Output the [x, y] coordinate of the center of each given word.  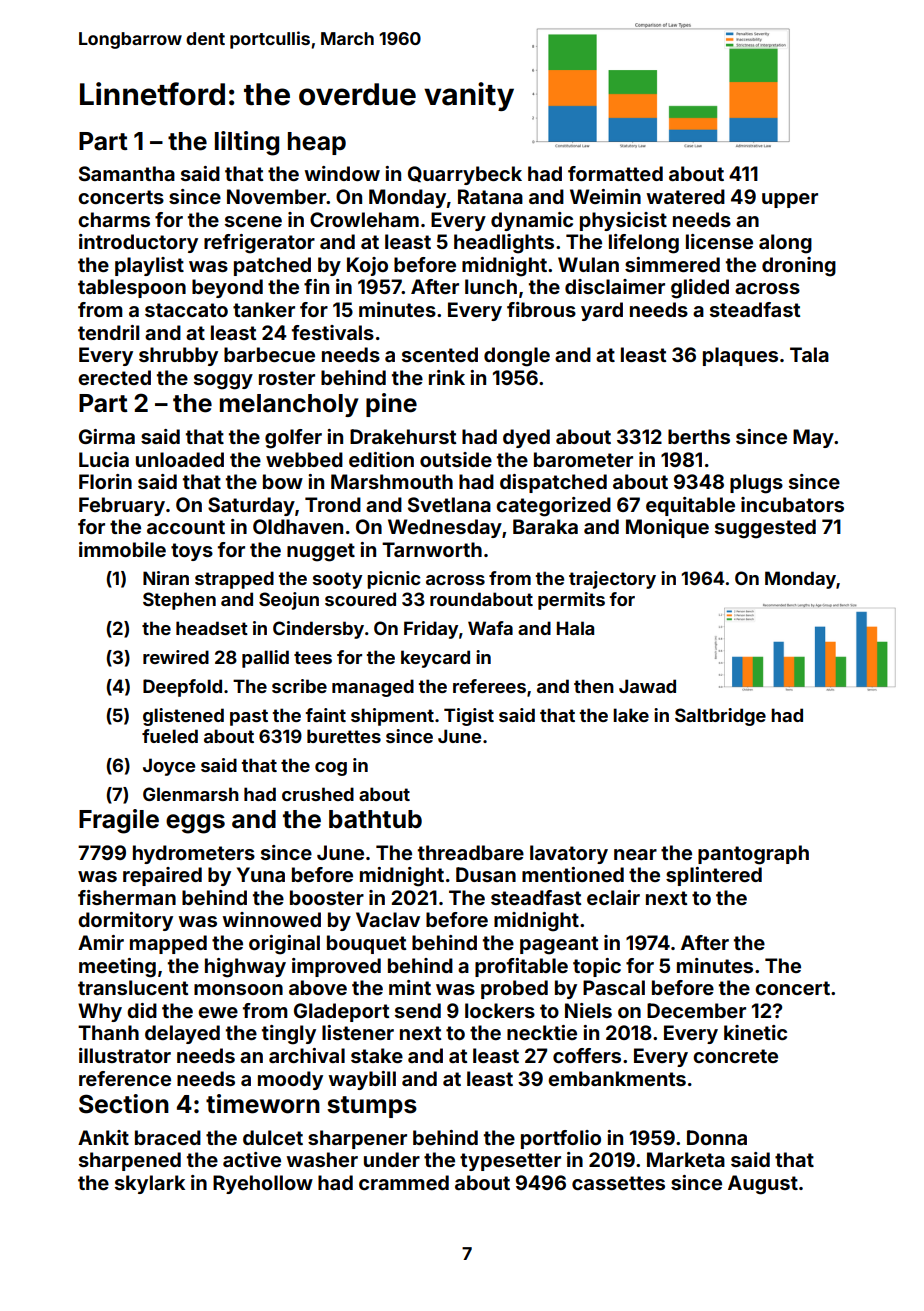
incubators [792, 504]
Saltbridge [720, 717]
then [594, 686]
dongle [517, 357]
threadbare [471, 852]
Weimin [605, 196]
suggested [765, 529]
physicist [623, 221]
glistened [183, 717]
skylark [150, 1184]
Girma [107, 436]
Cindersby [318, 630]
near [635, 854]
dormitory [125, 921]
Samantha [127, 173]
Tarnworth [432, 549]
